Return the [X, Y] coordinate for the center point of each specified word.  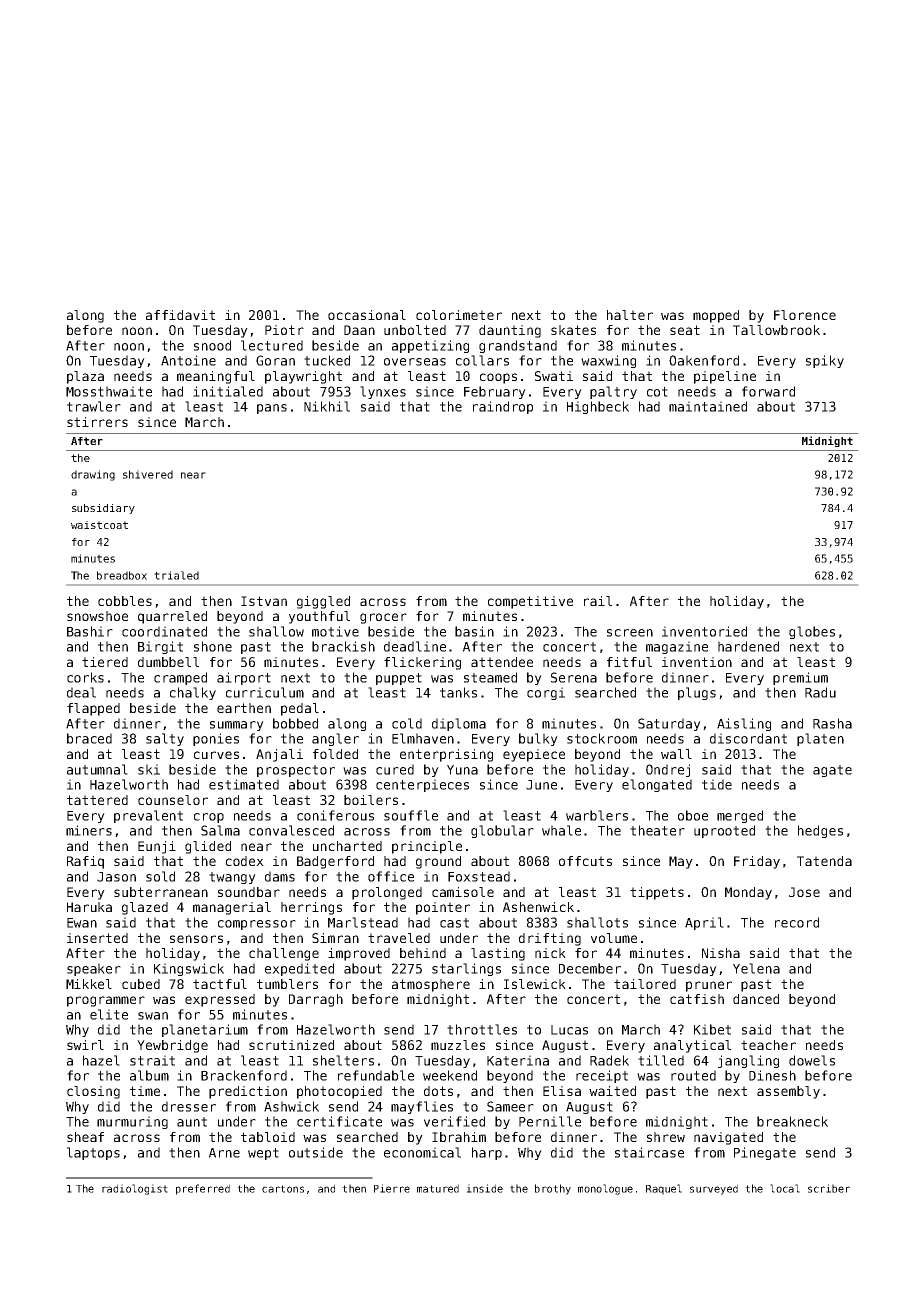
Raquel [664, 1189]
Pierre [392, 1188]
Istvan [264, 601]
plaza [85, 377]
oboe [693, 815]
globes [812, 632]
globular [502, 831]
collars [482, 360]
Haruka [89, 907]
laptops [93, 1153]
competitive [530, 602]
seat [685, 330]
